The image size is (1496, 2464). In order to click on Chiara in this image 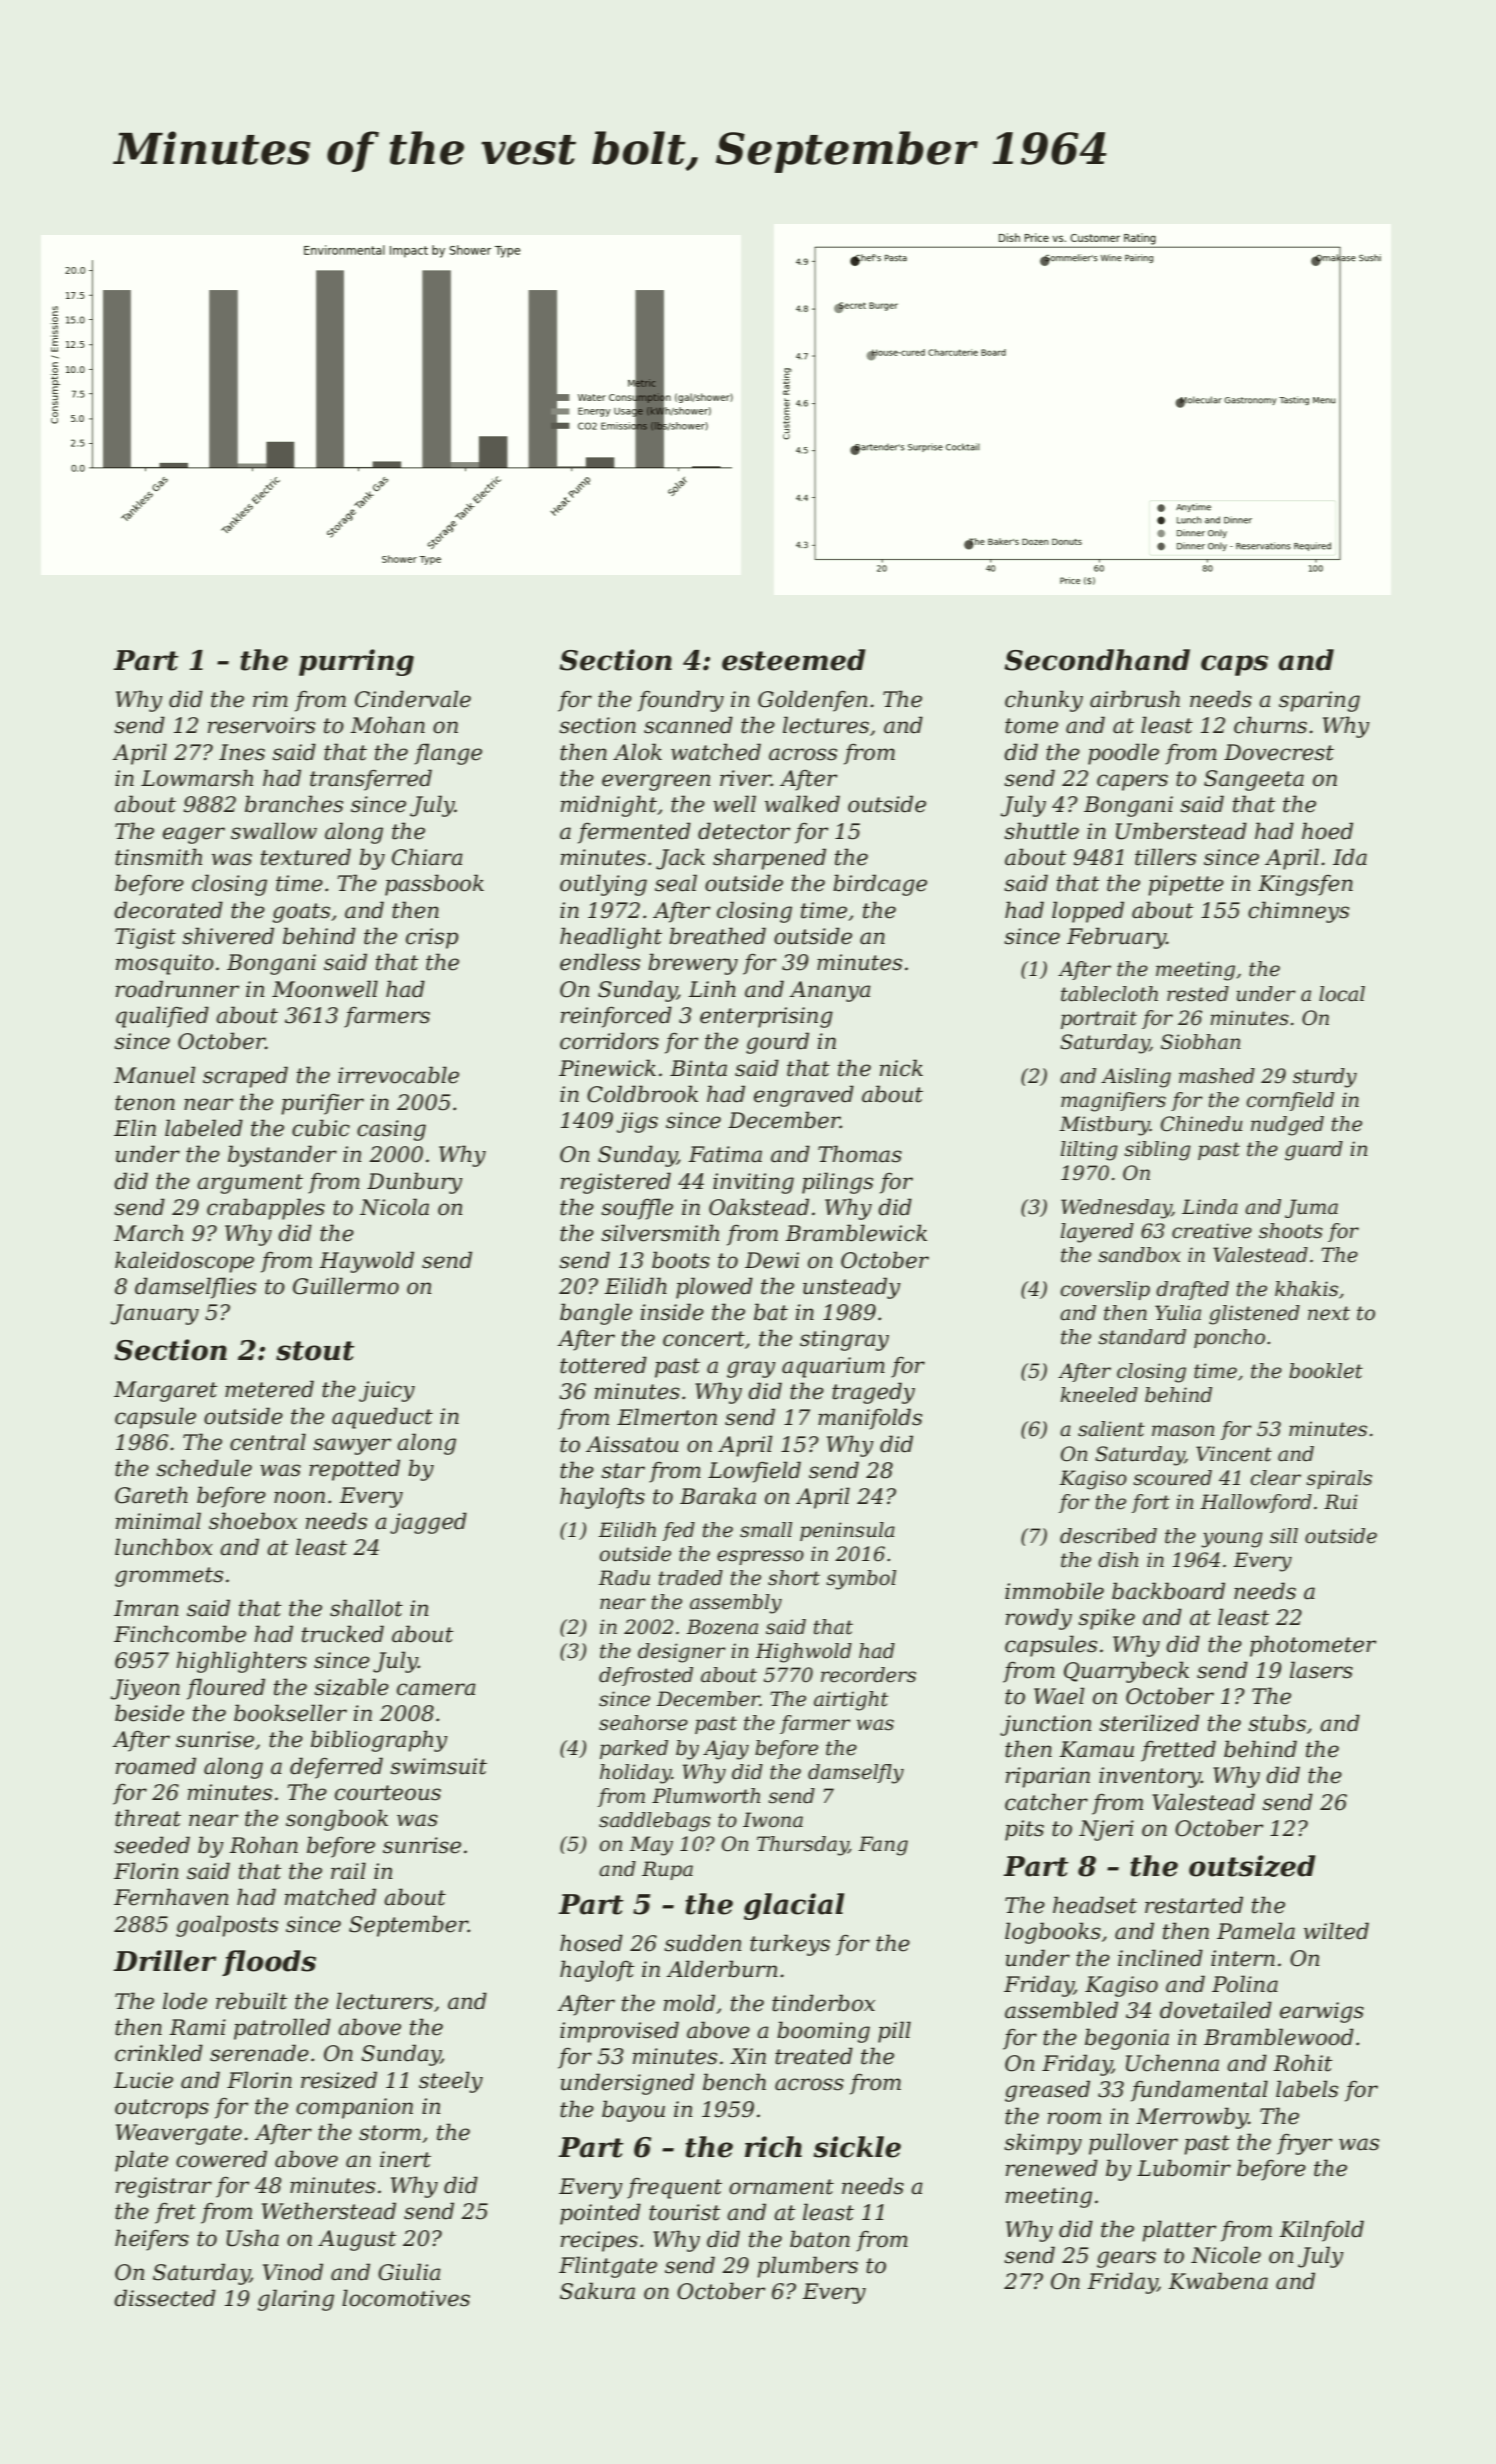, I will do `click(427, 857)`.
